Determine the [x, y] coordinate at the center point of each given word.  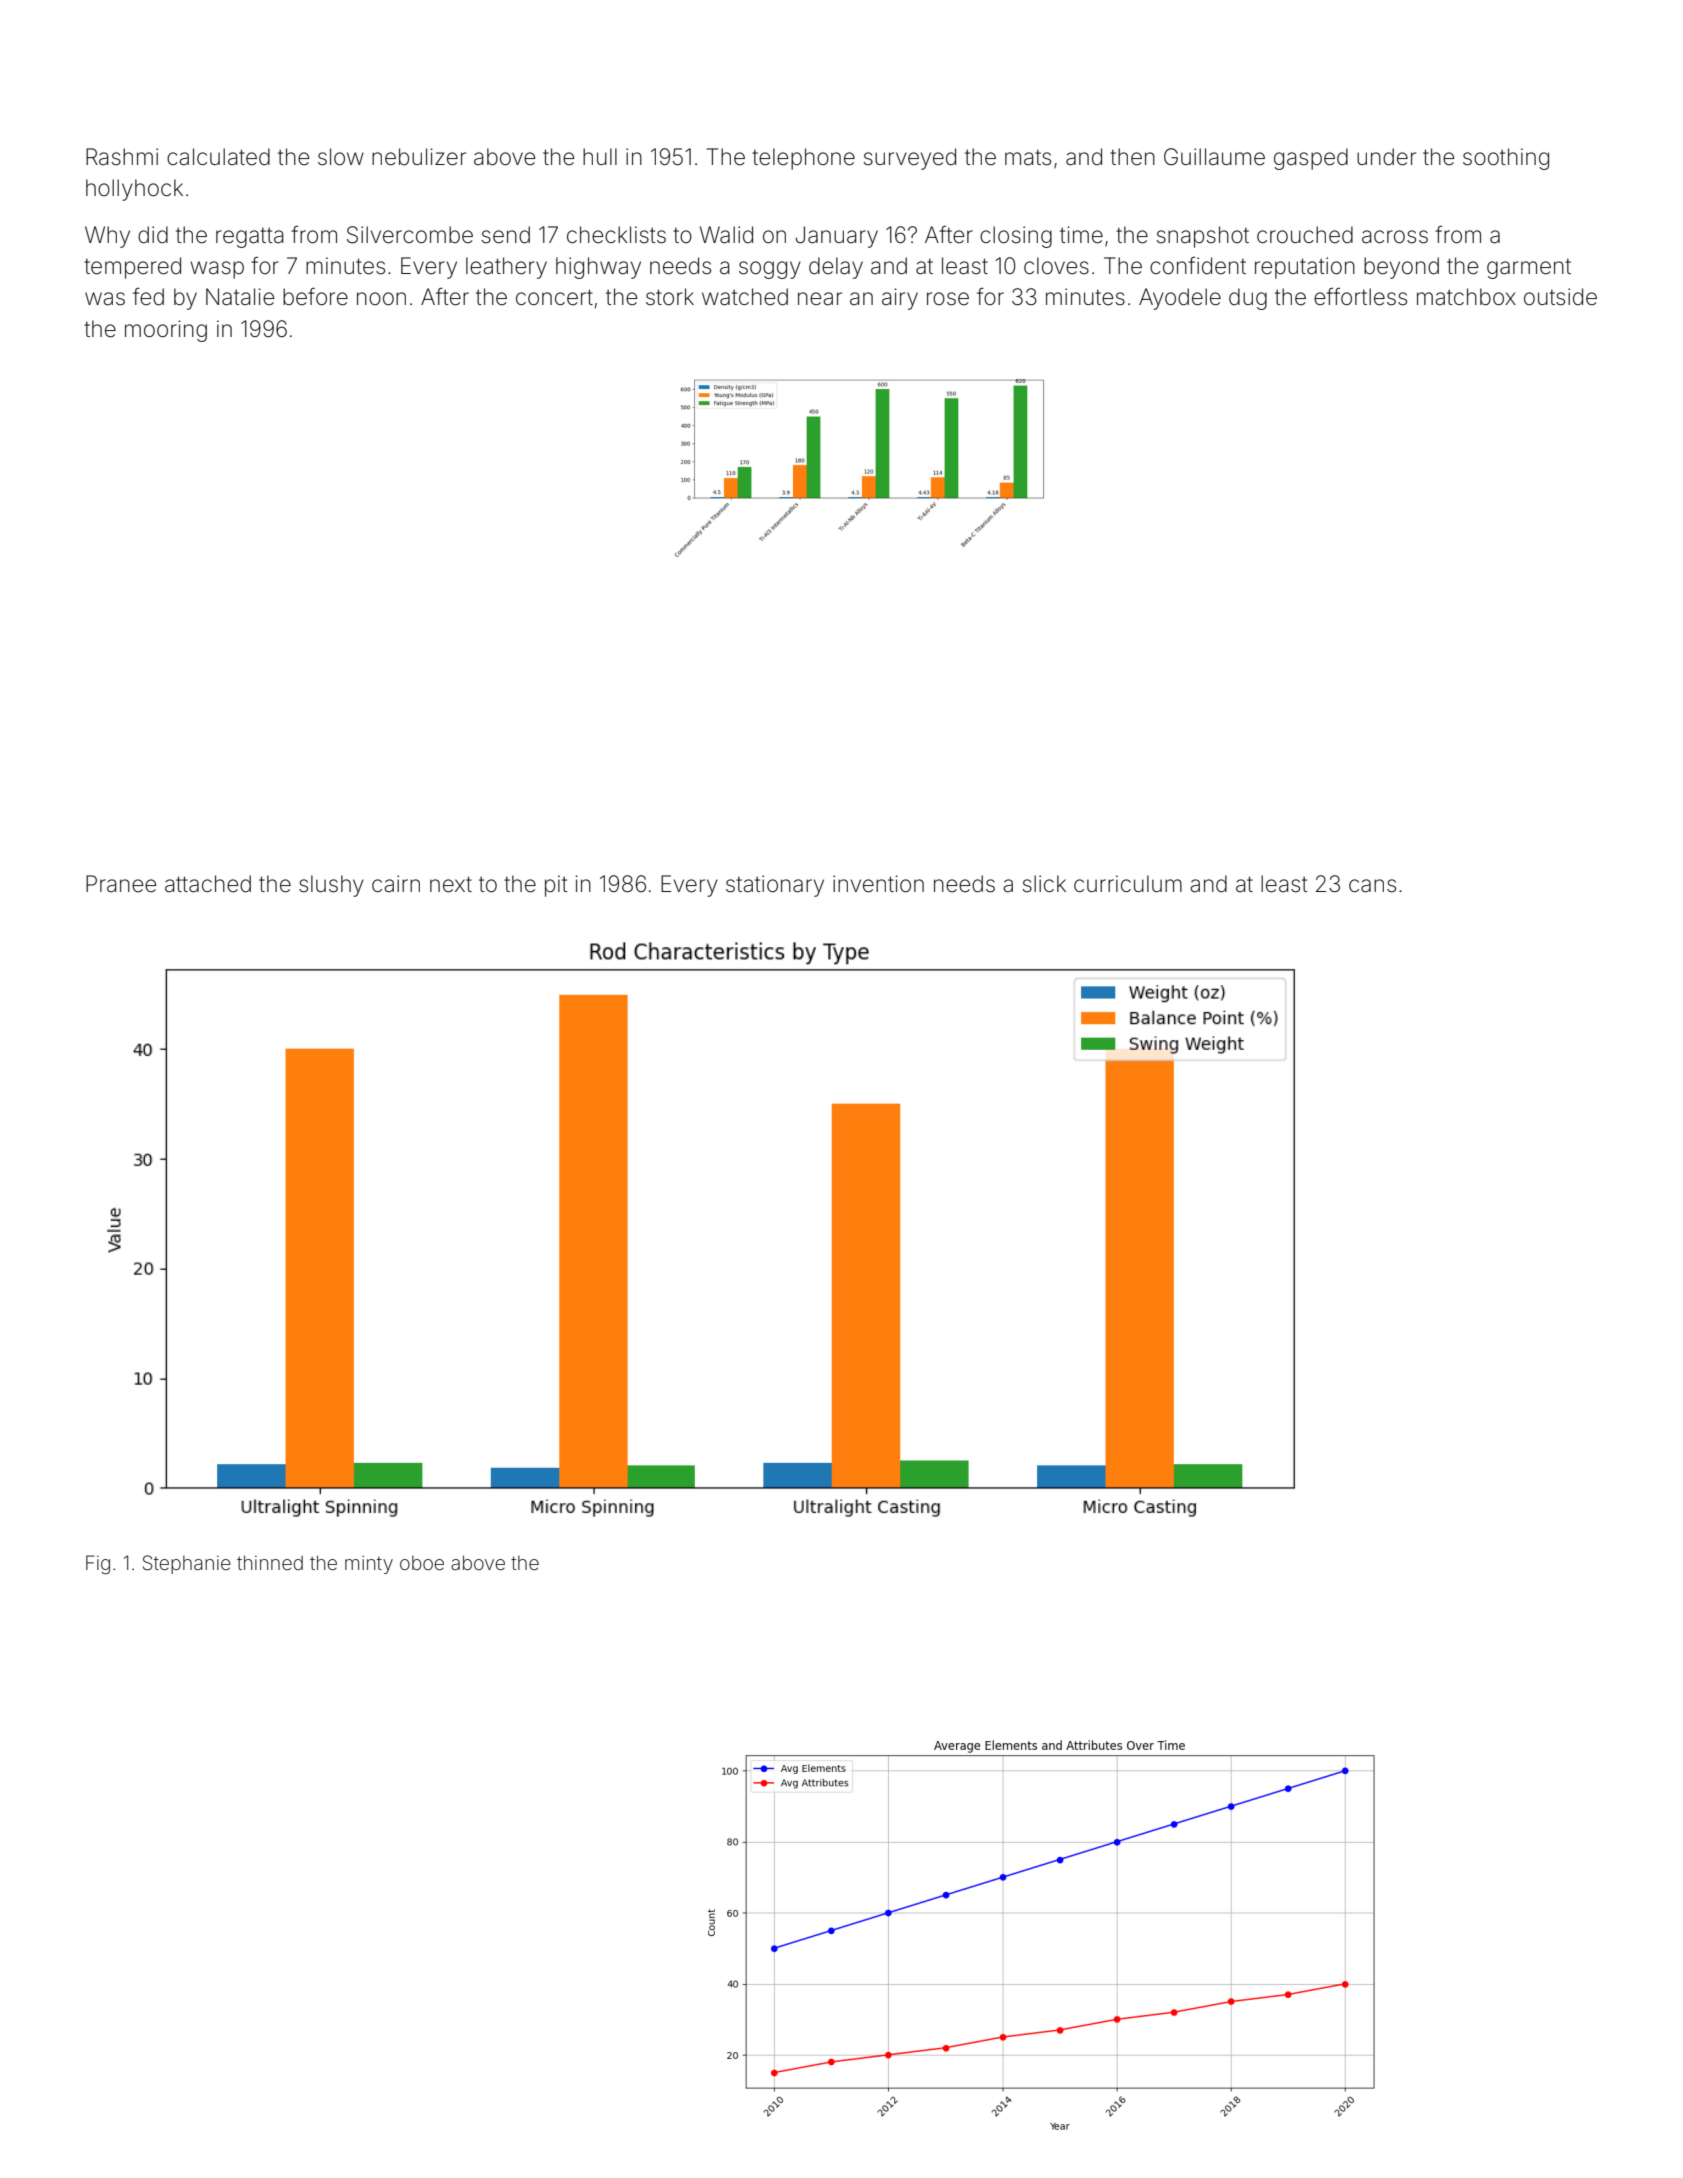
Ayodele [1180, 299]
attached [208, 884]
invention [878, 884]
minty [369, 1565]
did [153, 235]
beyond [1401, 268]
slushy [331, 886]
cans [1372, 886]
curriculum [1128, 883]
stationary [775, 886]
